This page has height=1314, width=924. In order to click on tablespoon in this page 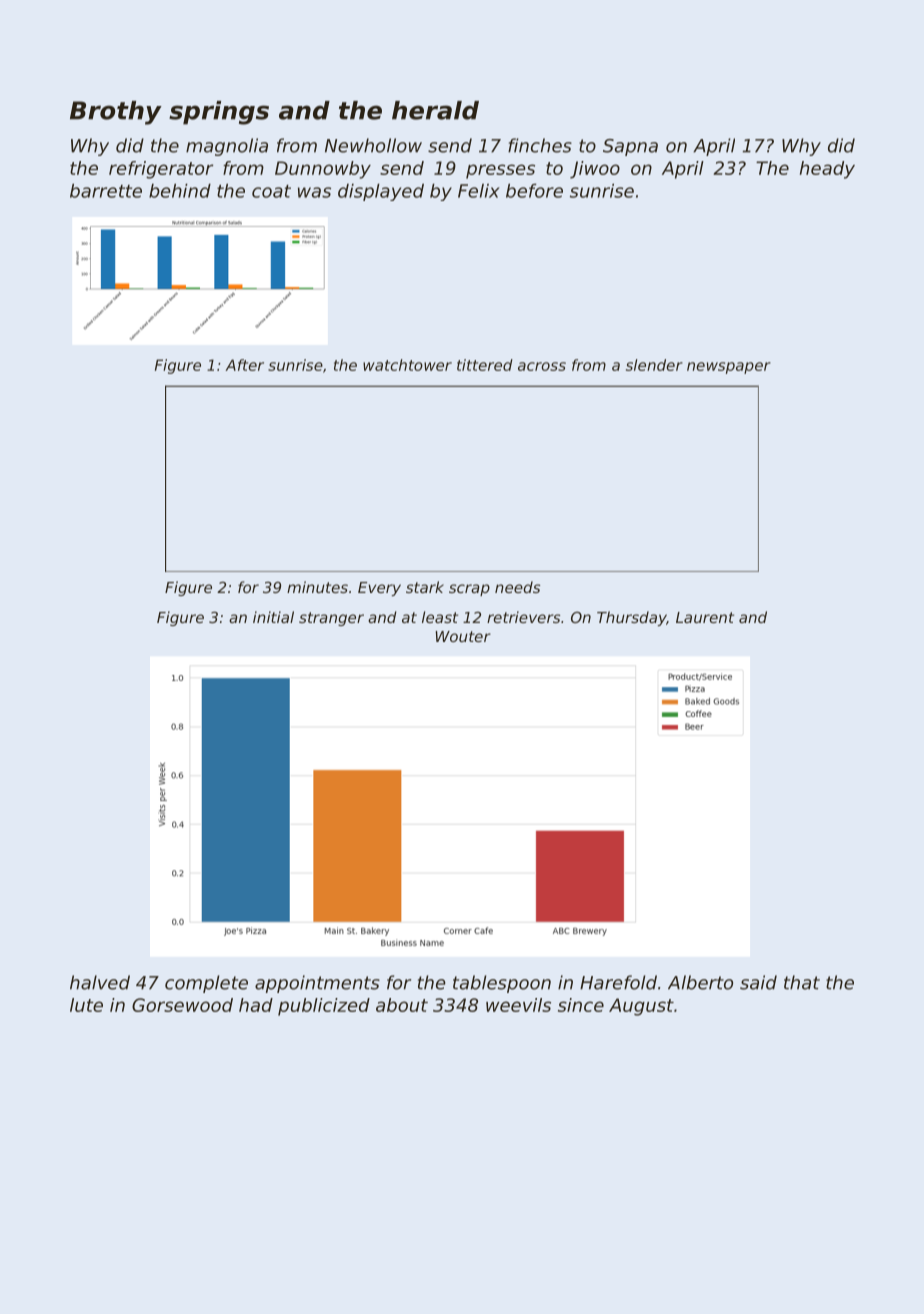, I will do `click(502, 984)`.
